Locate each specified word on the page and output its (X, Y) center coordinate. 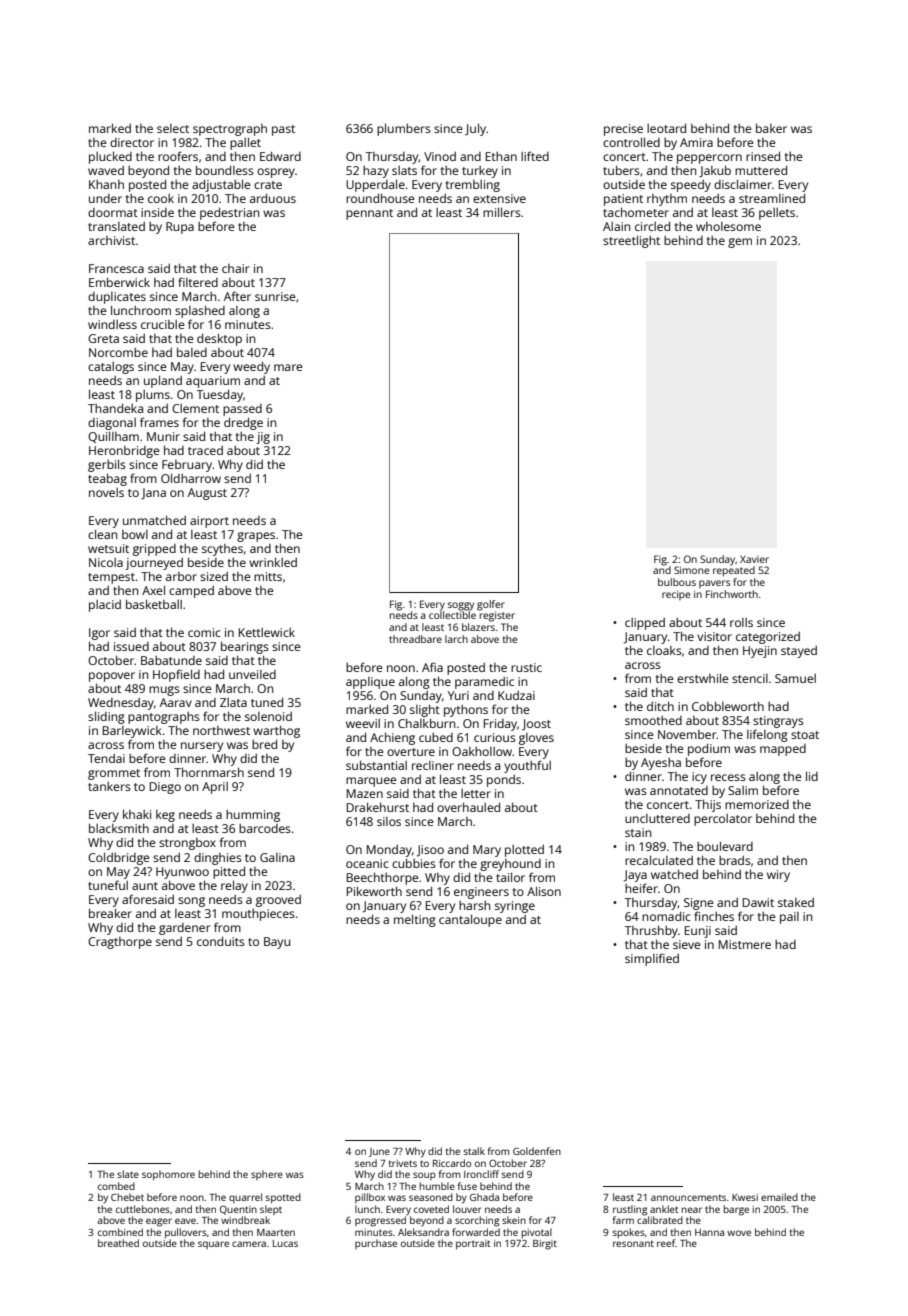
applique (370, 683)
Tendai (106, 758)
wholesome (728, 226)
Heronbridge (124, 452)
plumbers (404, 129)
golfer (491, 605)
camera (249, 1244)
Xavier (754, 559)
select (173, 128)
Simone (692, 570)
